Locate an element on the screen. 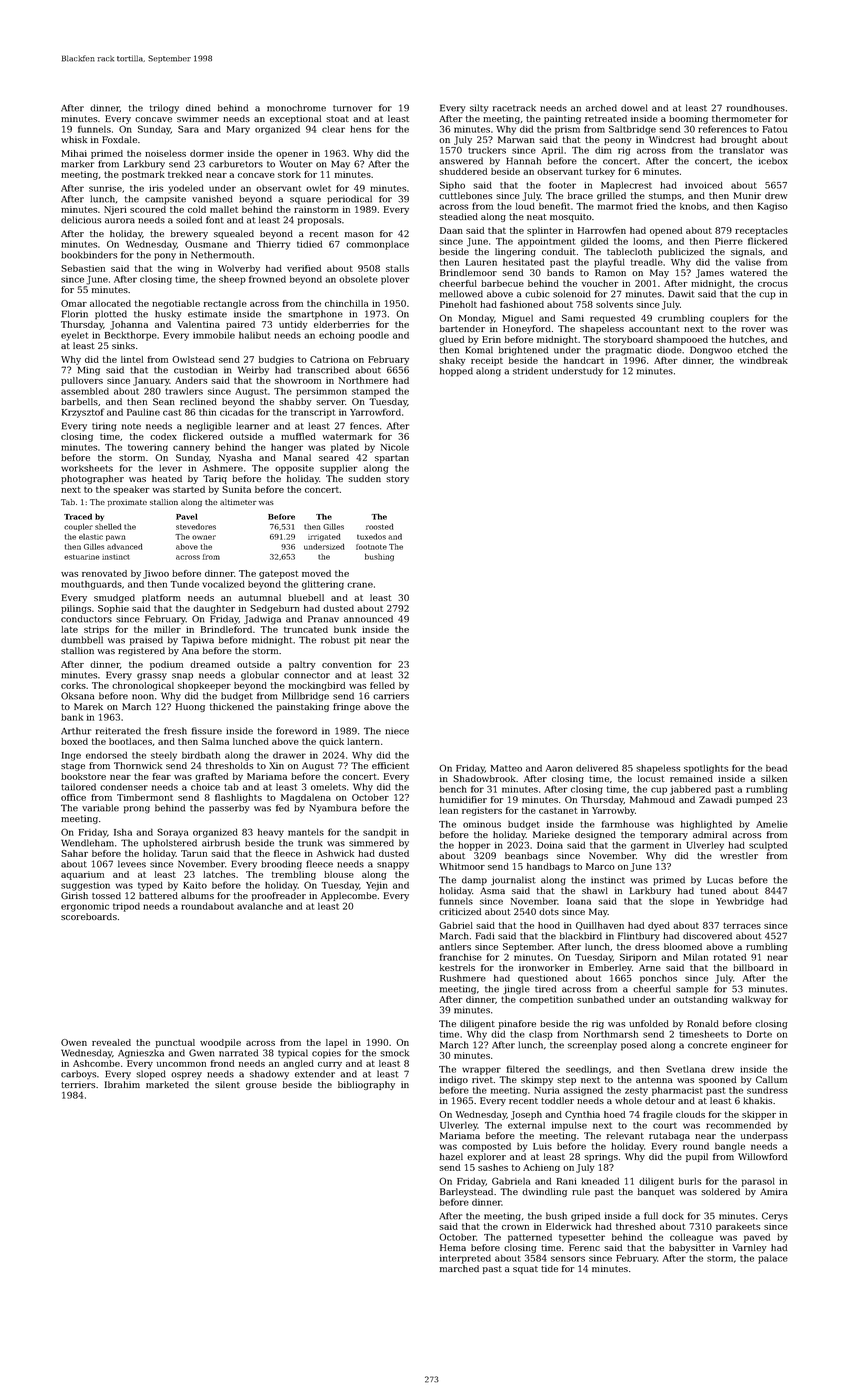 The height and width of the screenshot is (1400, 849). dumbbell is located at coordinates (82, 640).
